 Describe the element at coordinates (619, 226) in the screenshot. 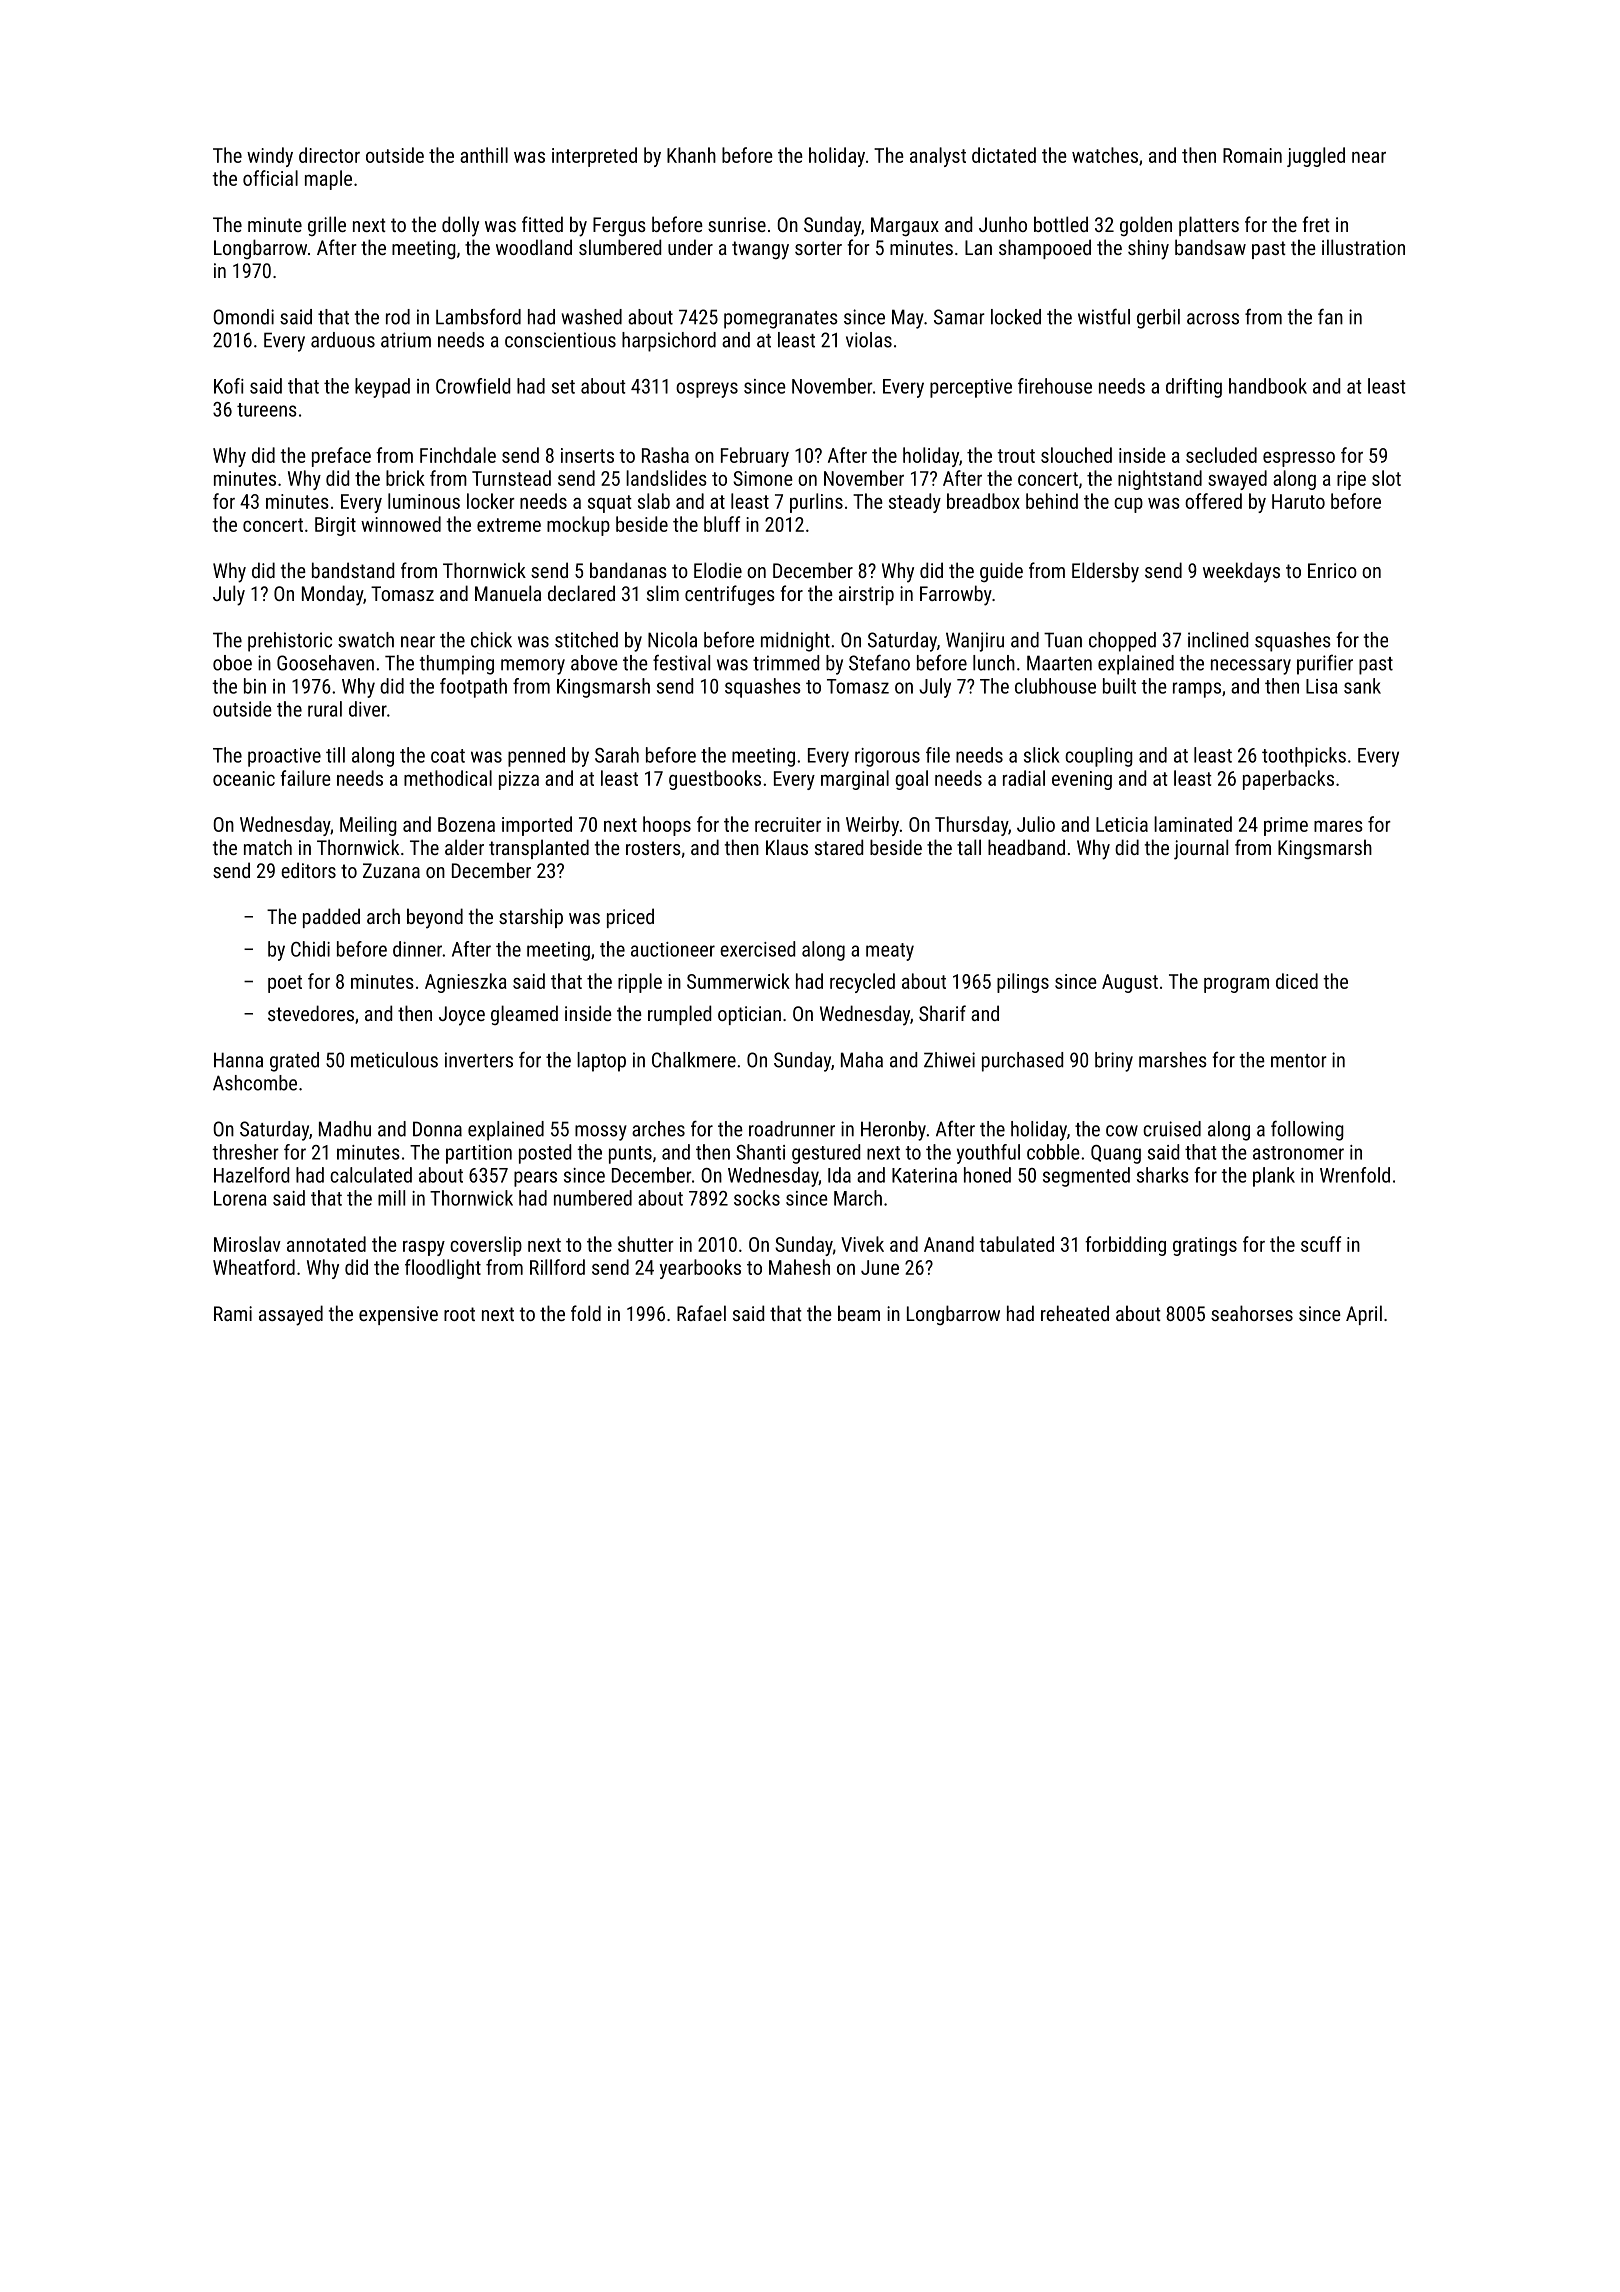

I see `Fergus` at that location.
